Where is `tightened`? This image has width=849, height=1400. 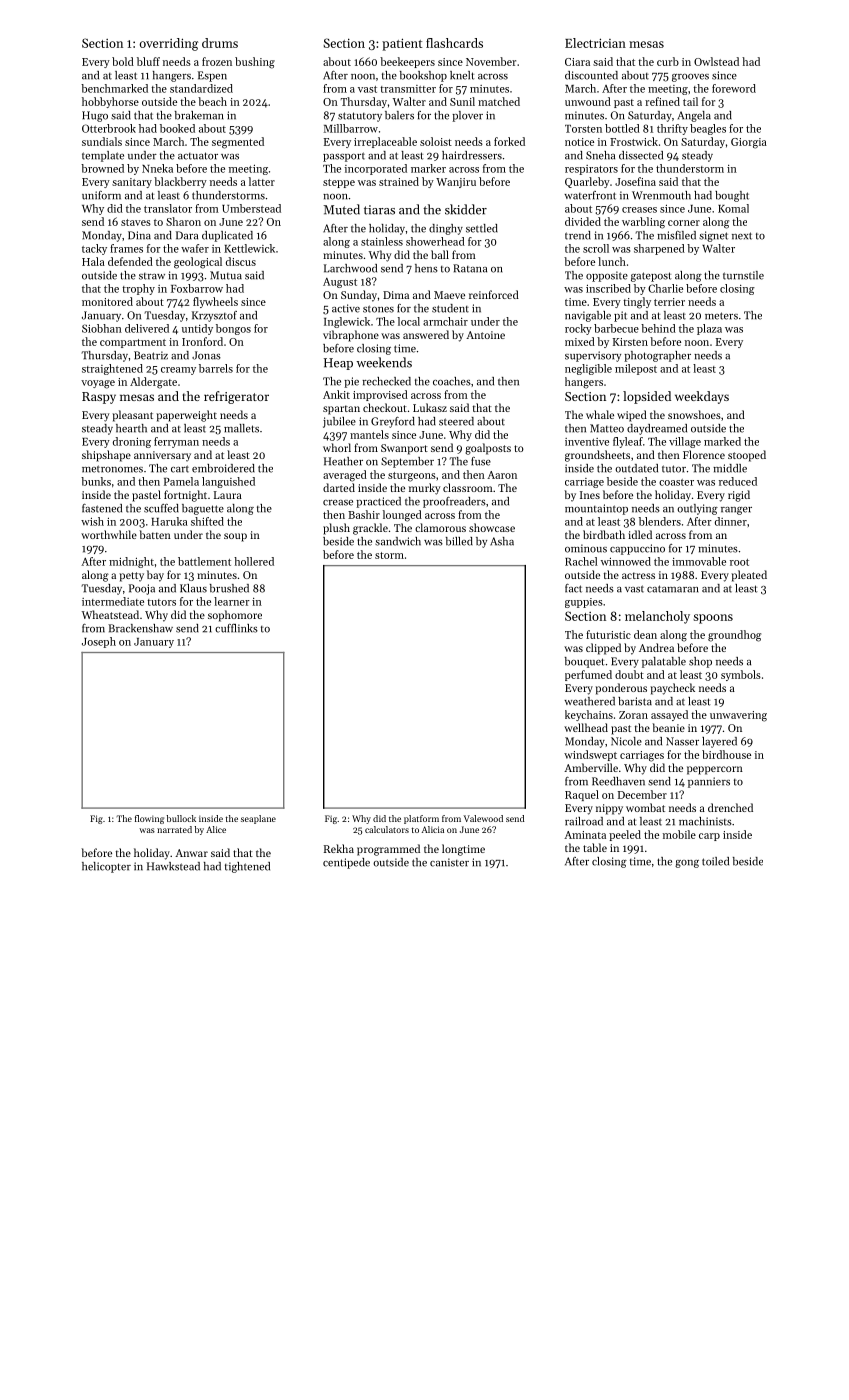 tightened is located at coordinates (247, 867).
